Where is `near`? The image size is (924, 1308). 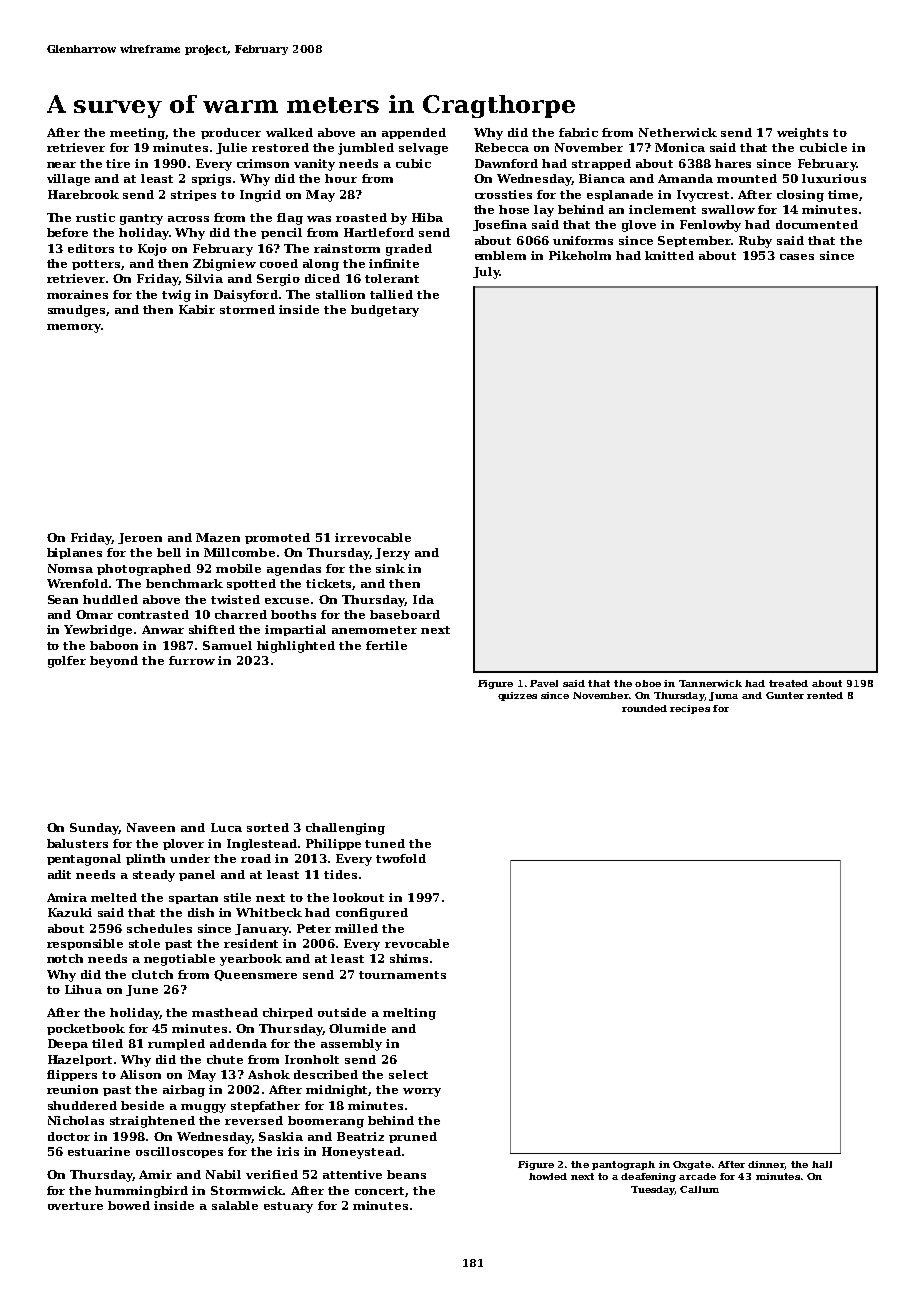 near is located at coordinates (61, 165).
